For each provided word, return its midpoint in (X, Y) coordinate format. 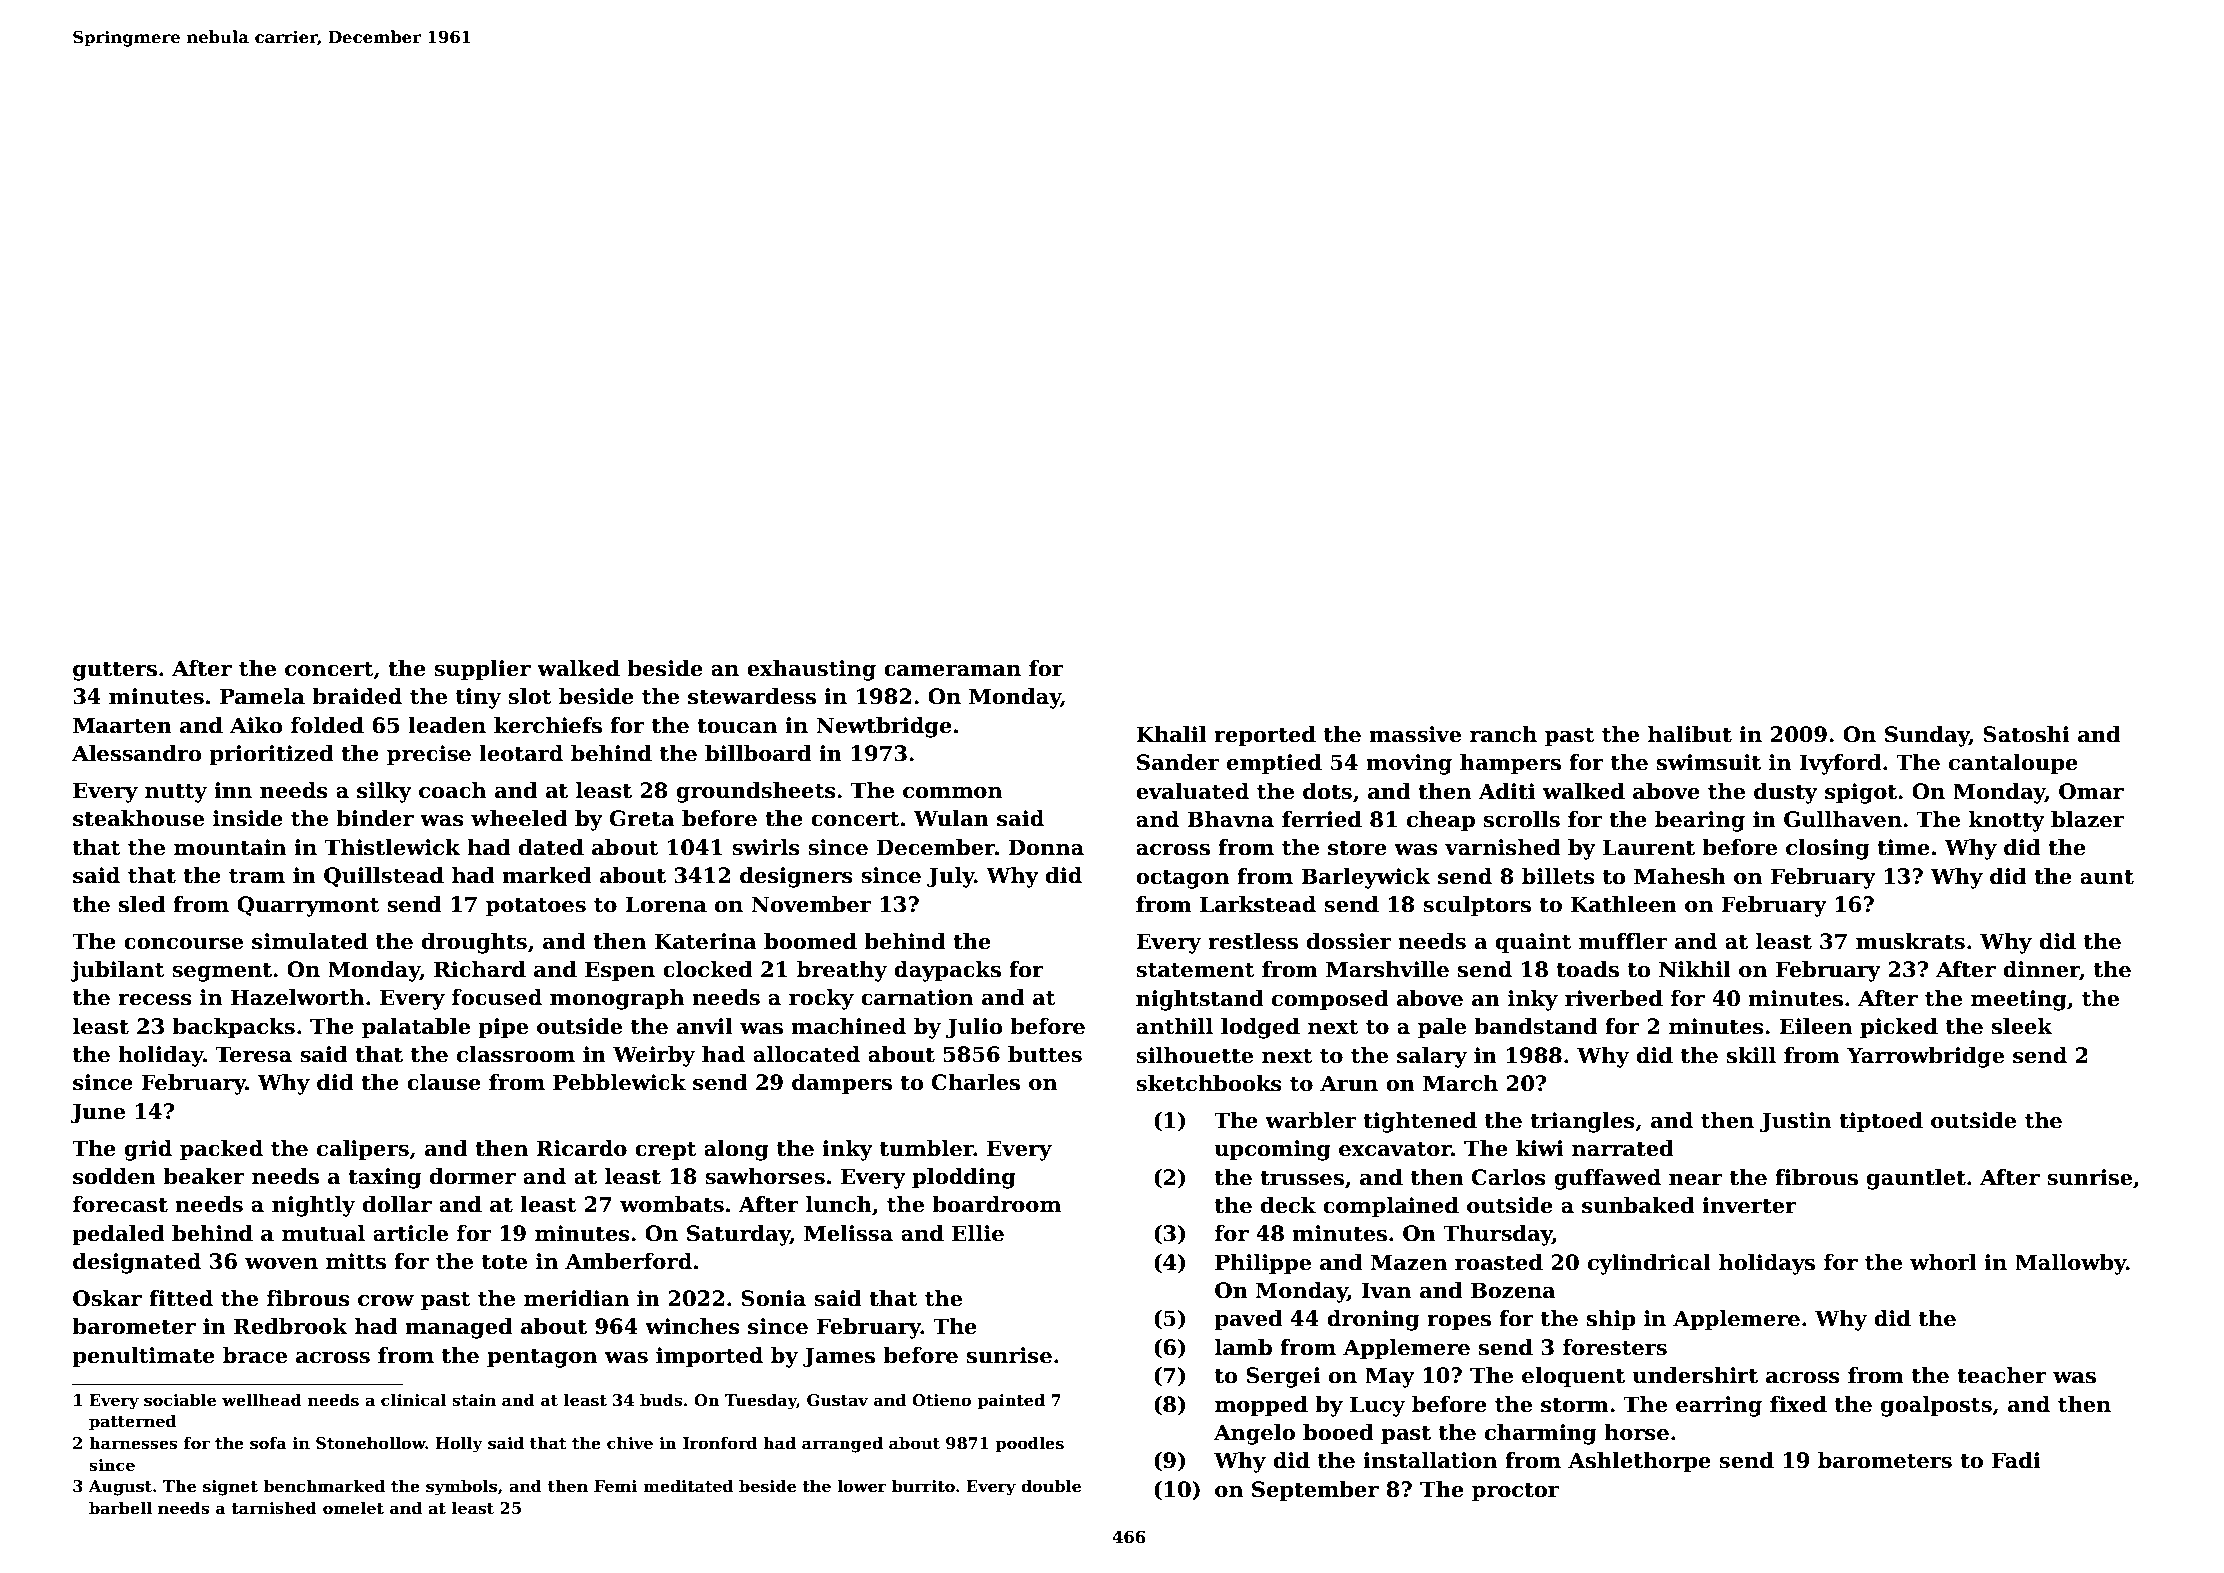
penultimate (143, 1357)
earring (1719, 1406)
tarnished (274, 1508)
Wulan (951, 818)
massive (1415, 734)
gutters (115, 671)
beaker (204, 1176)
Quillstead (384, 877)
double (1051, 1486)
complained (1391, 1207)
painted (1011, 1401)
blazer (2087, 819)
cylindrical (1649, 1264)
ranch (1503, 734)
